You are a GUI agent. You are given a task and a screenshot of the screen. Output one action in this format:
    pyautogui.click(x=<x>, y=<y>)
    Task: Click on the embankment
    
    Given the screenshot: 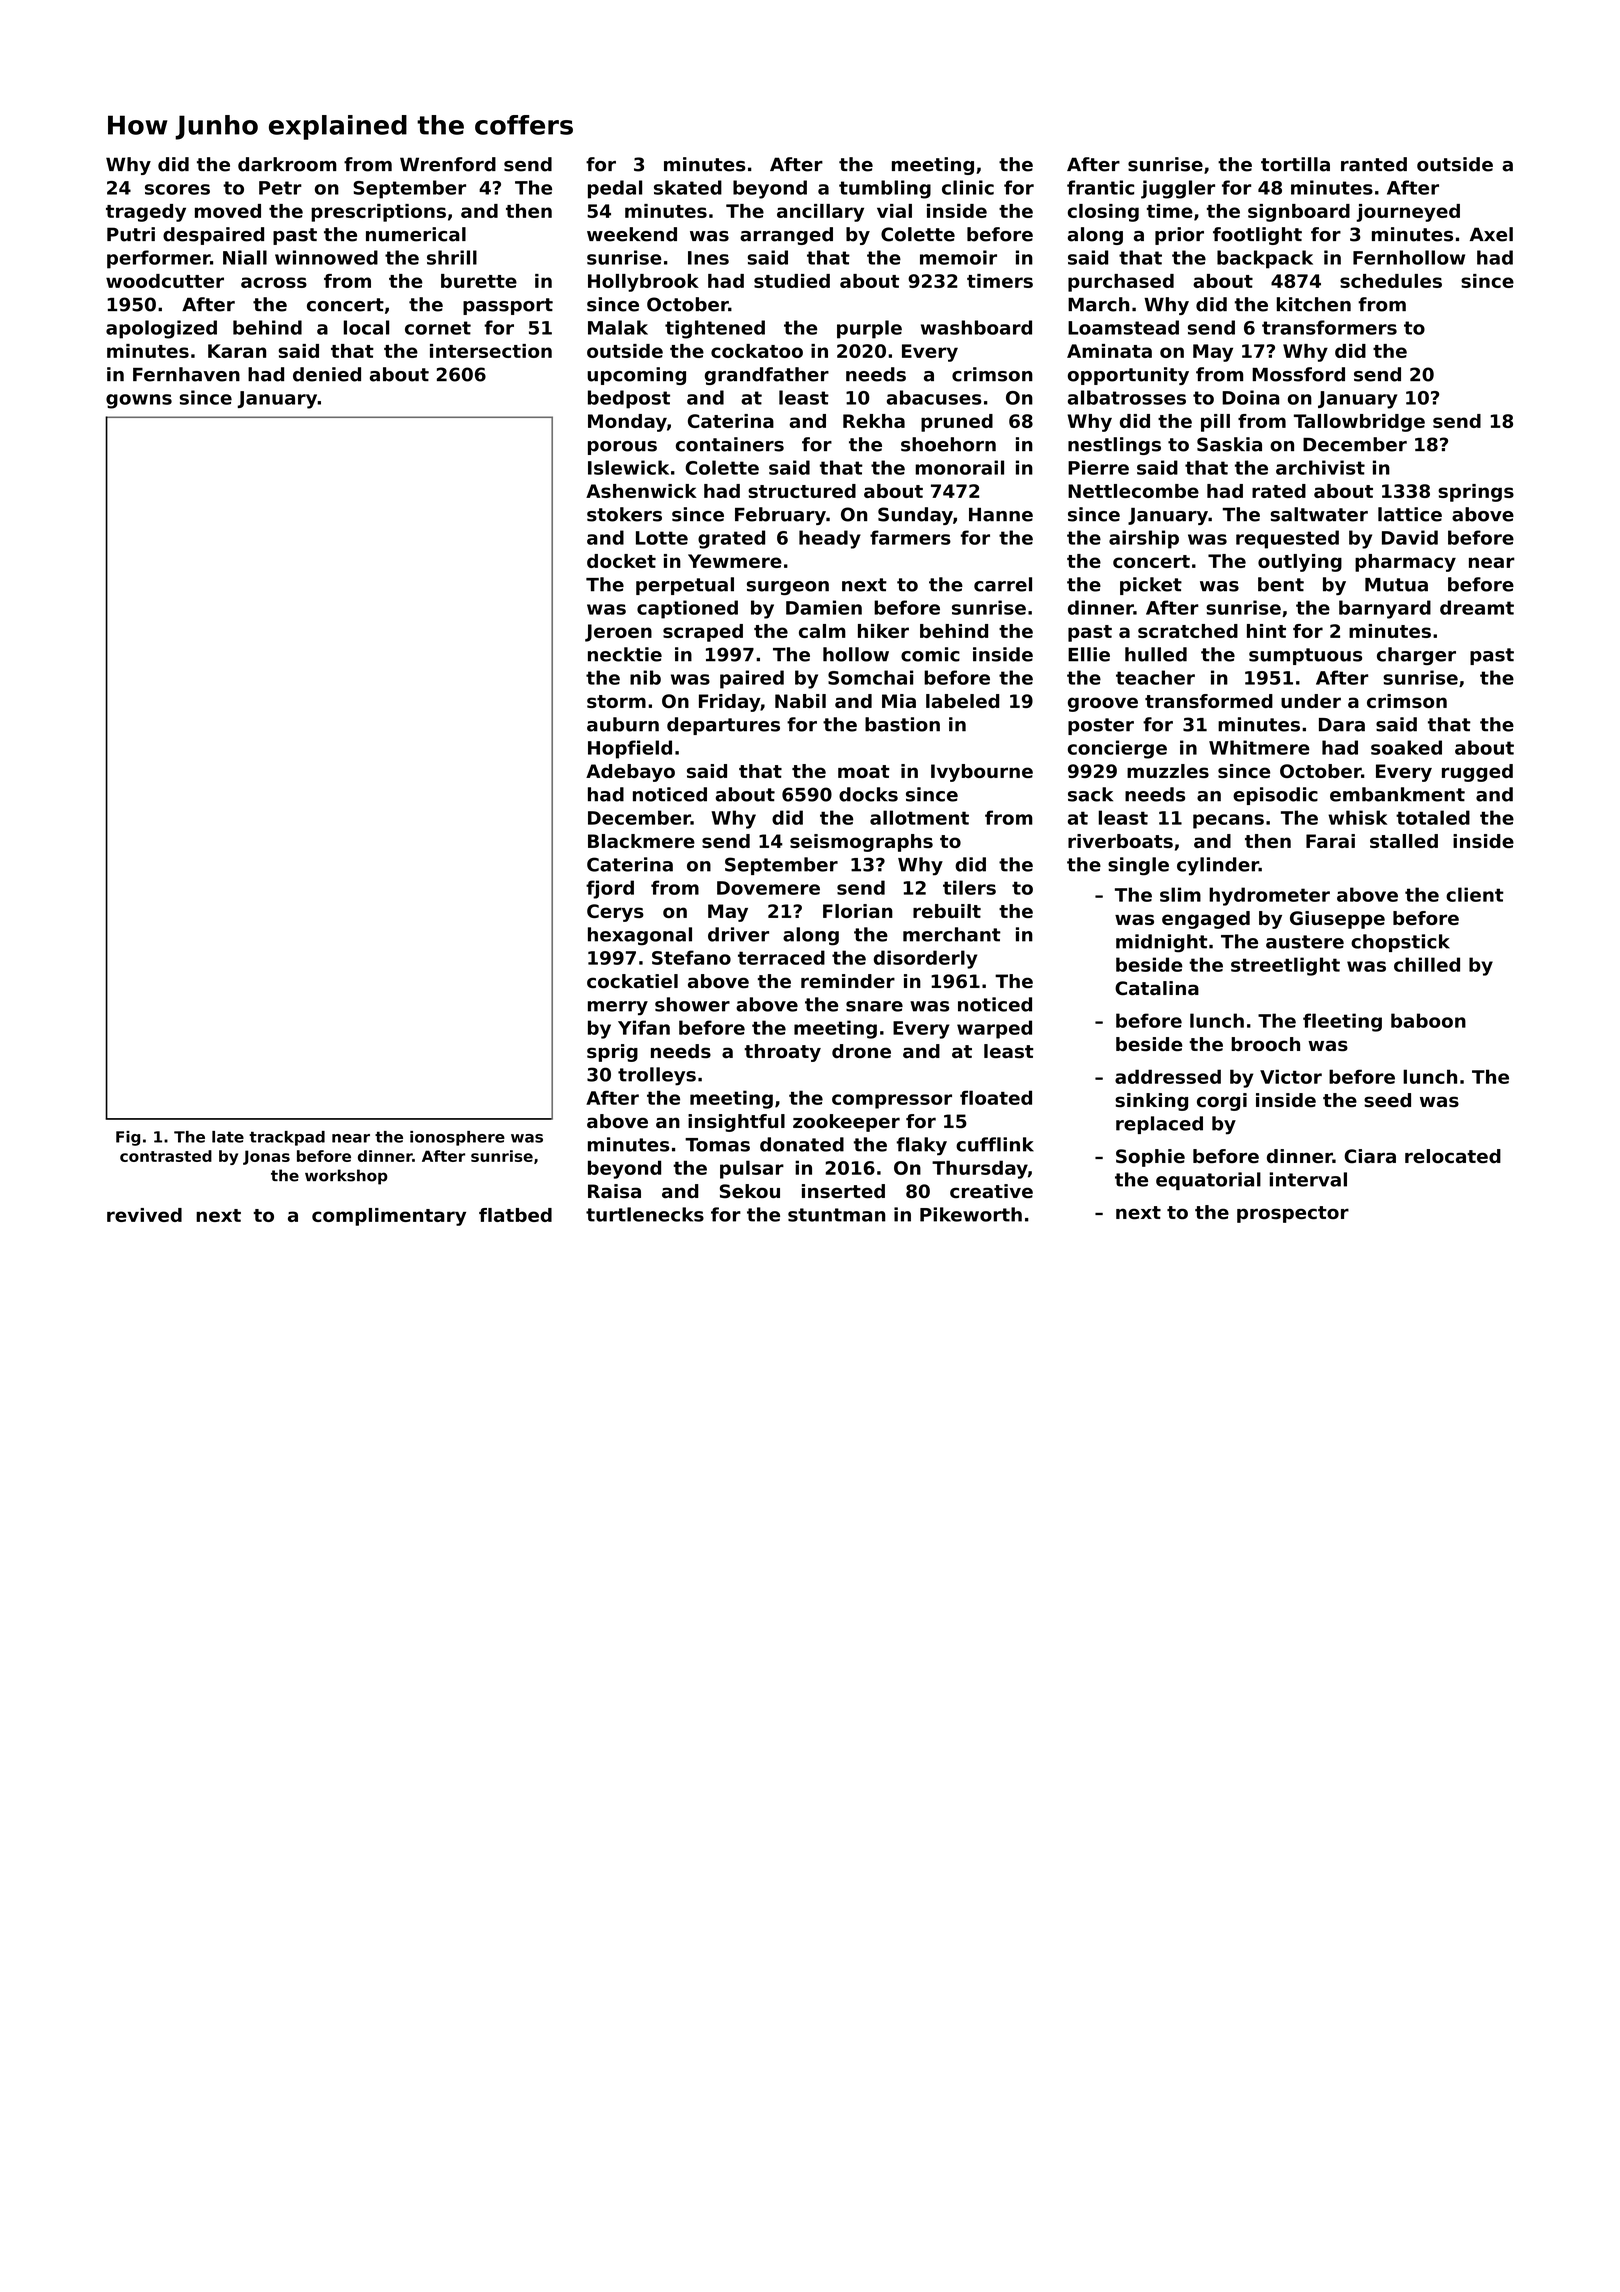 What is the action you would take?
    pyautogui.click(x=1397, y=794)
